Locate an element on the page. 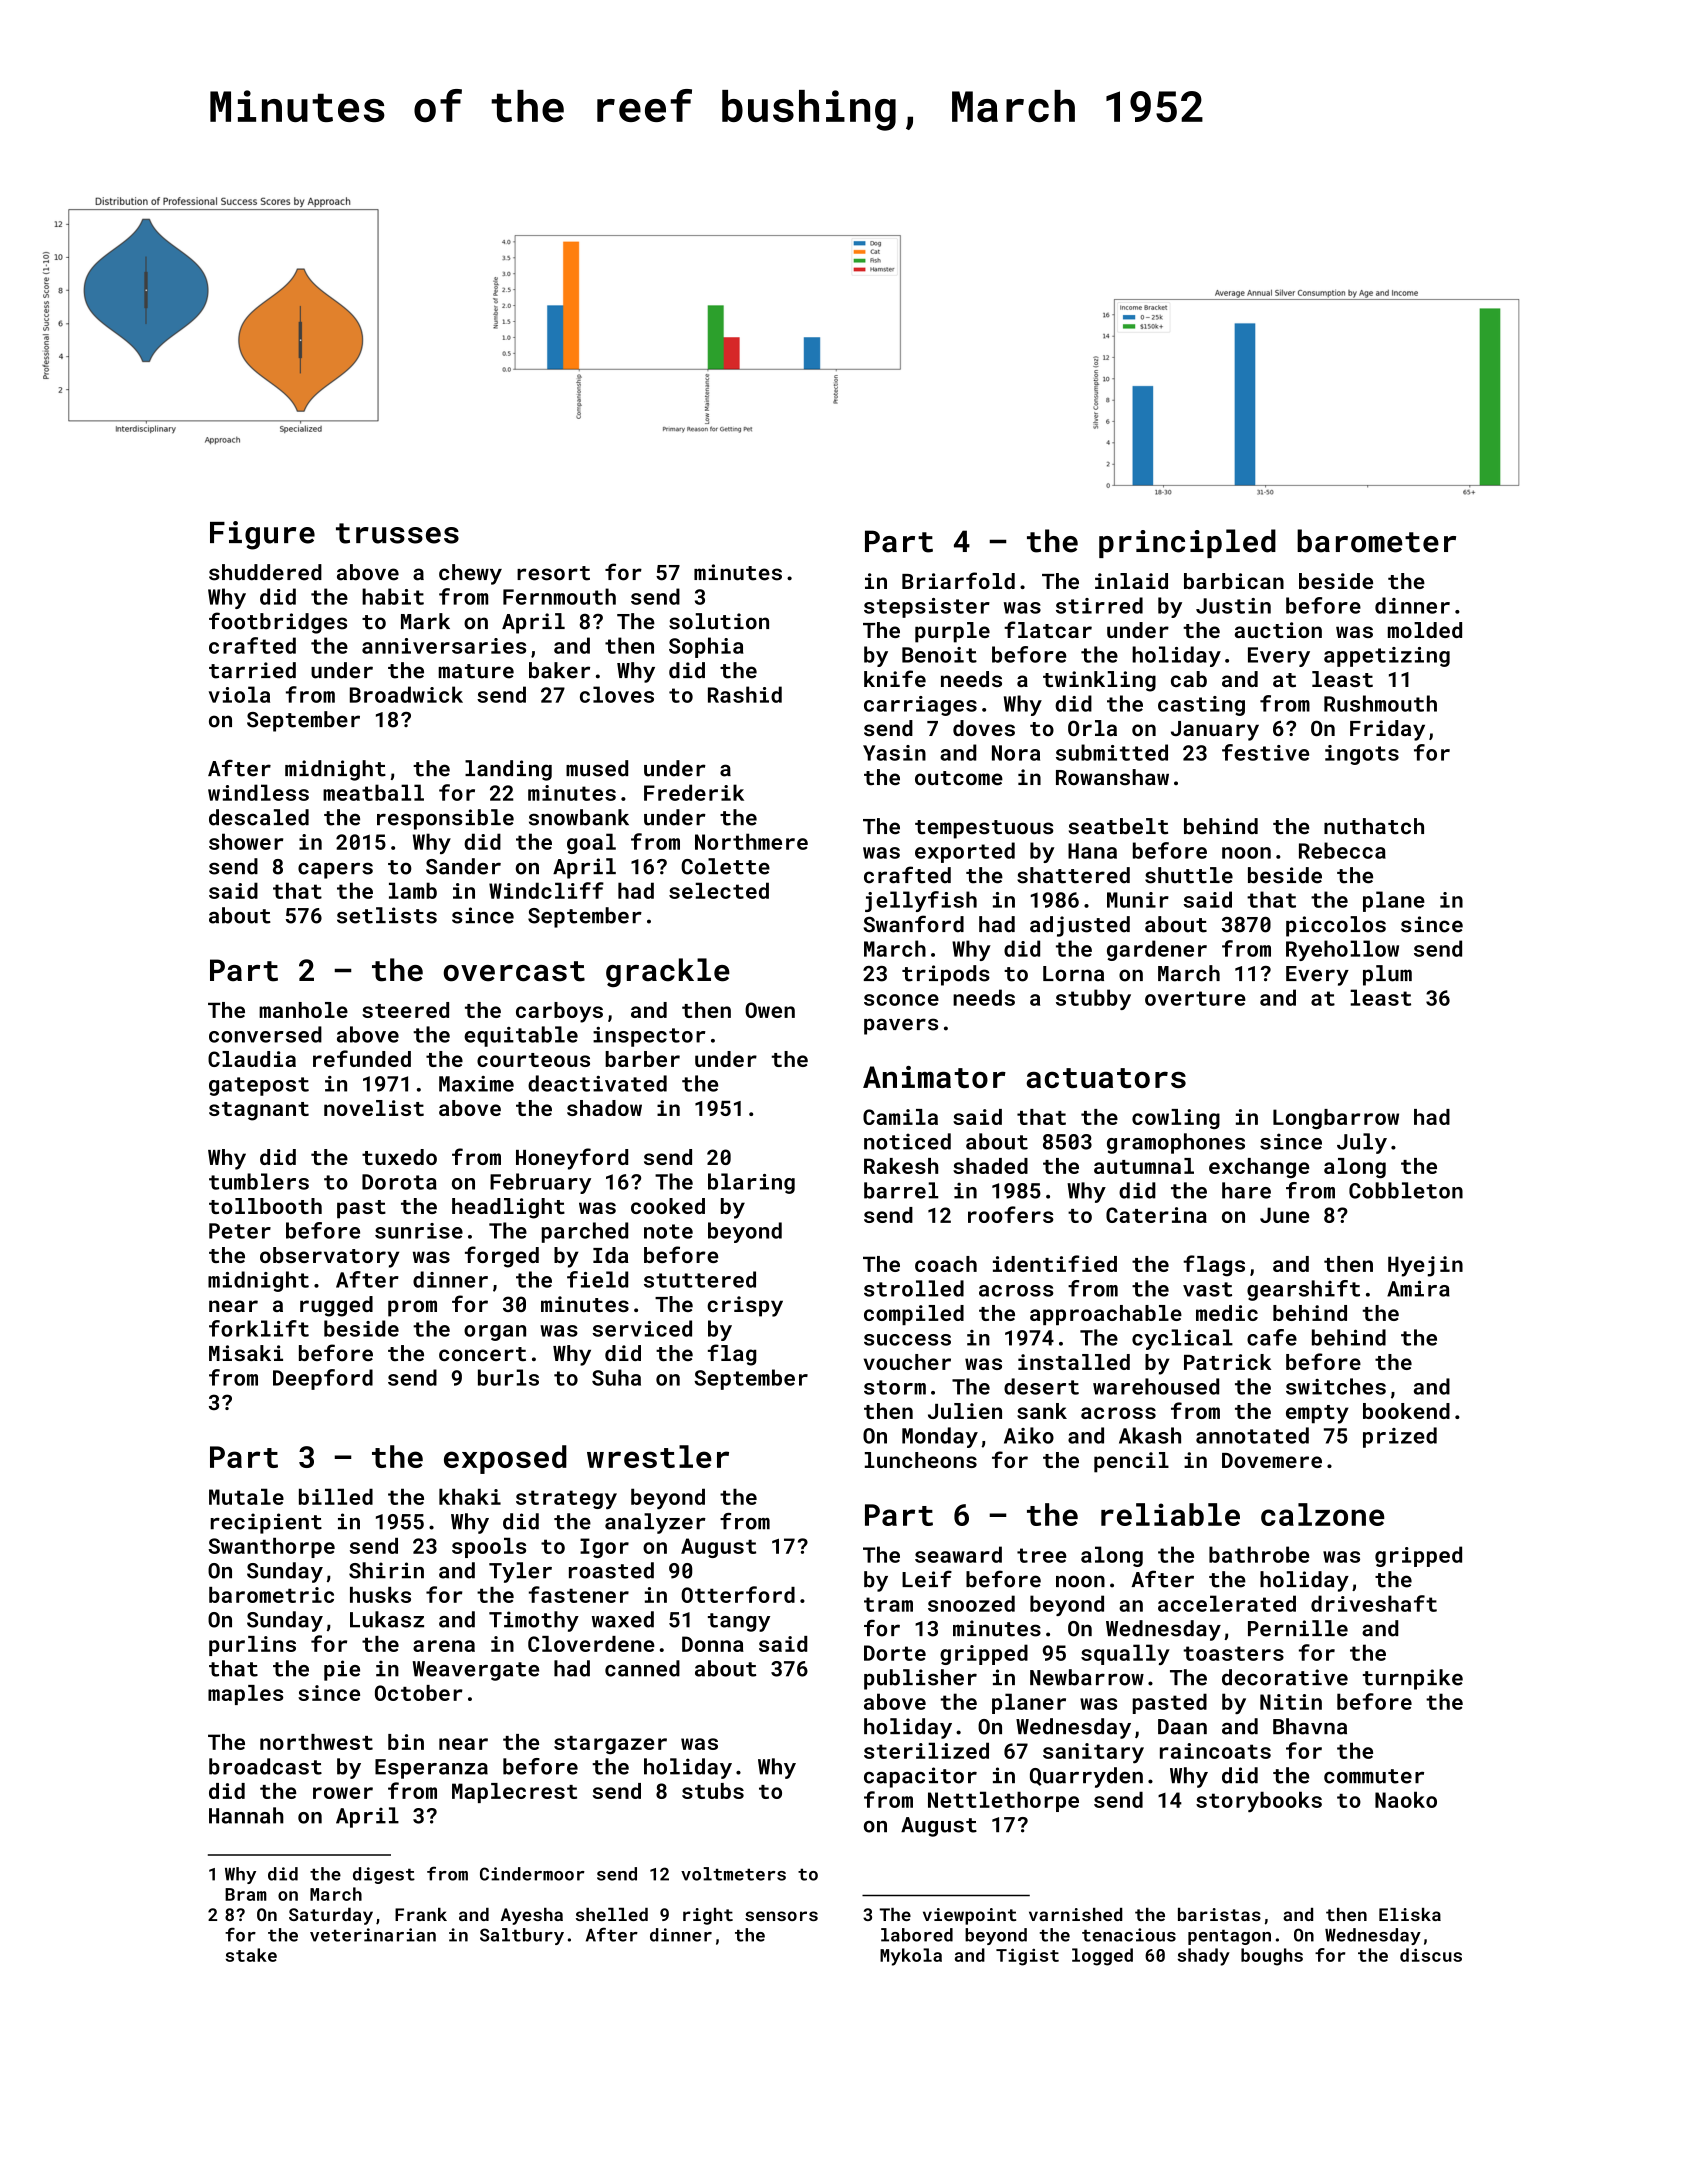 The width and height of the document is (1683, 2178). ingots is located at coordinates (1362, 755).
